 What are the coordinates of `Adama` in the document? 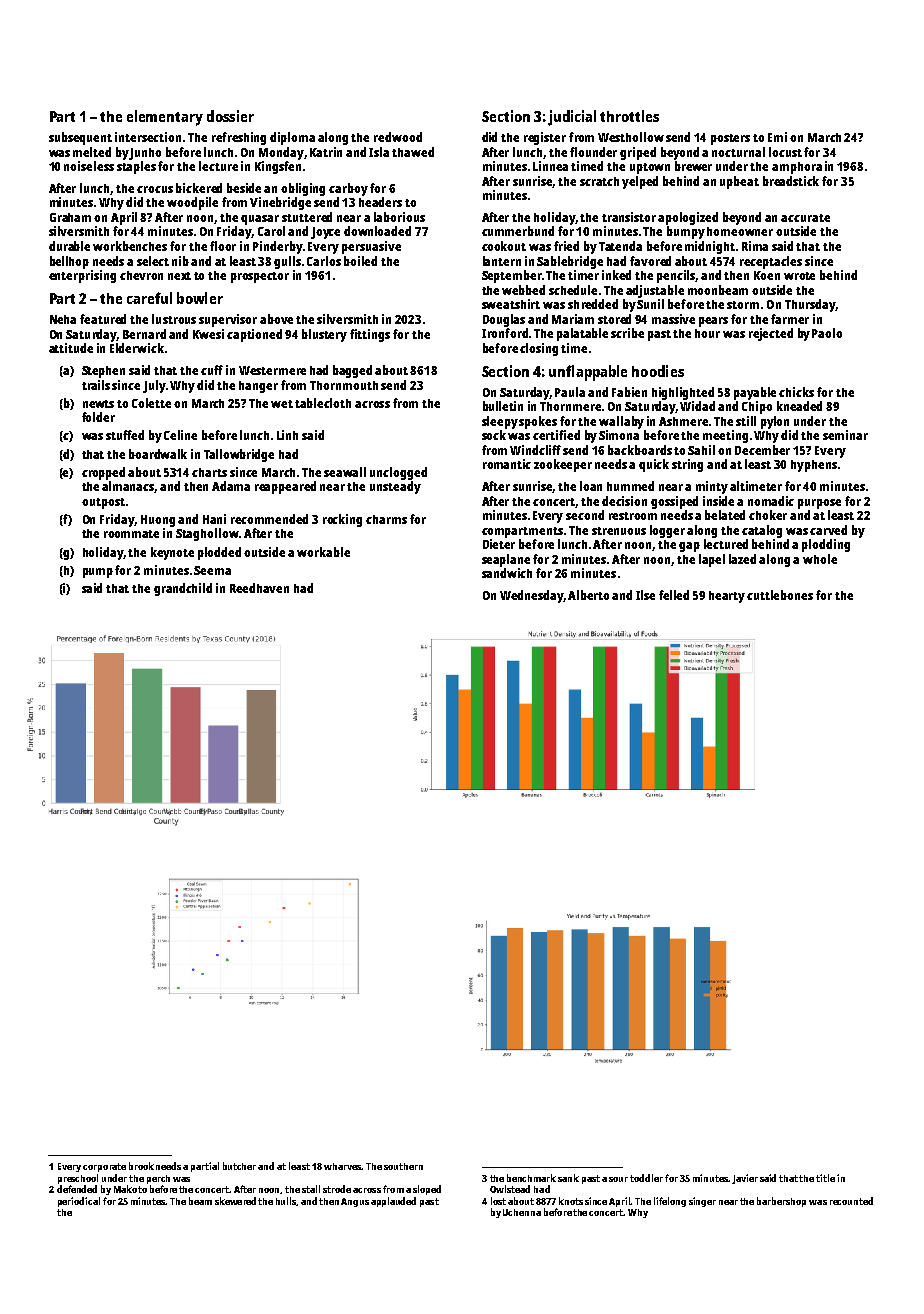 It's located at (231, 486).
